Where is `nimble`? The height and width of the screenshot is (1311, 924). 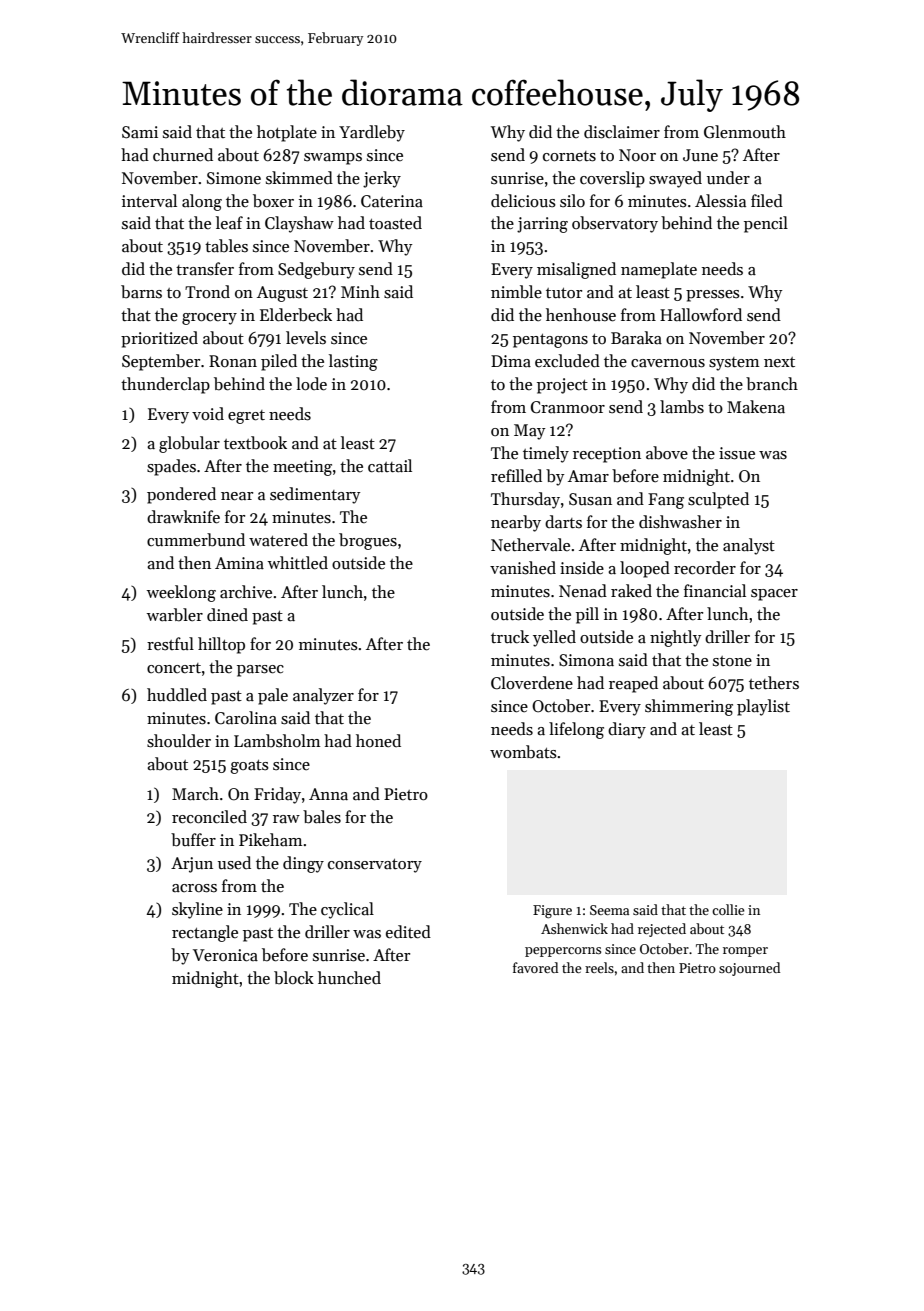 nimble is located at coordinates (516, 292).
